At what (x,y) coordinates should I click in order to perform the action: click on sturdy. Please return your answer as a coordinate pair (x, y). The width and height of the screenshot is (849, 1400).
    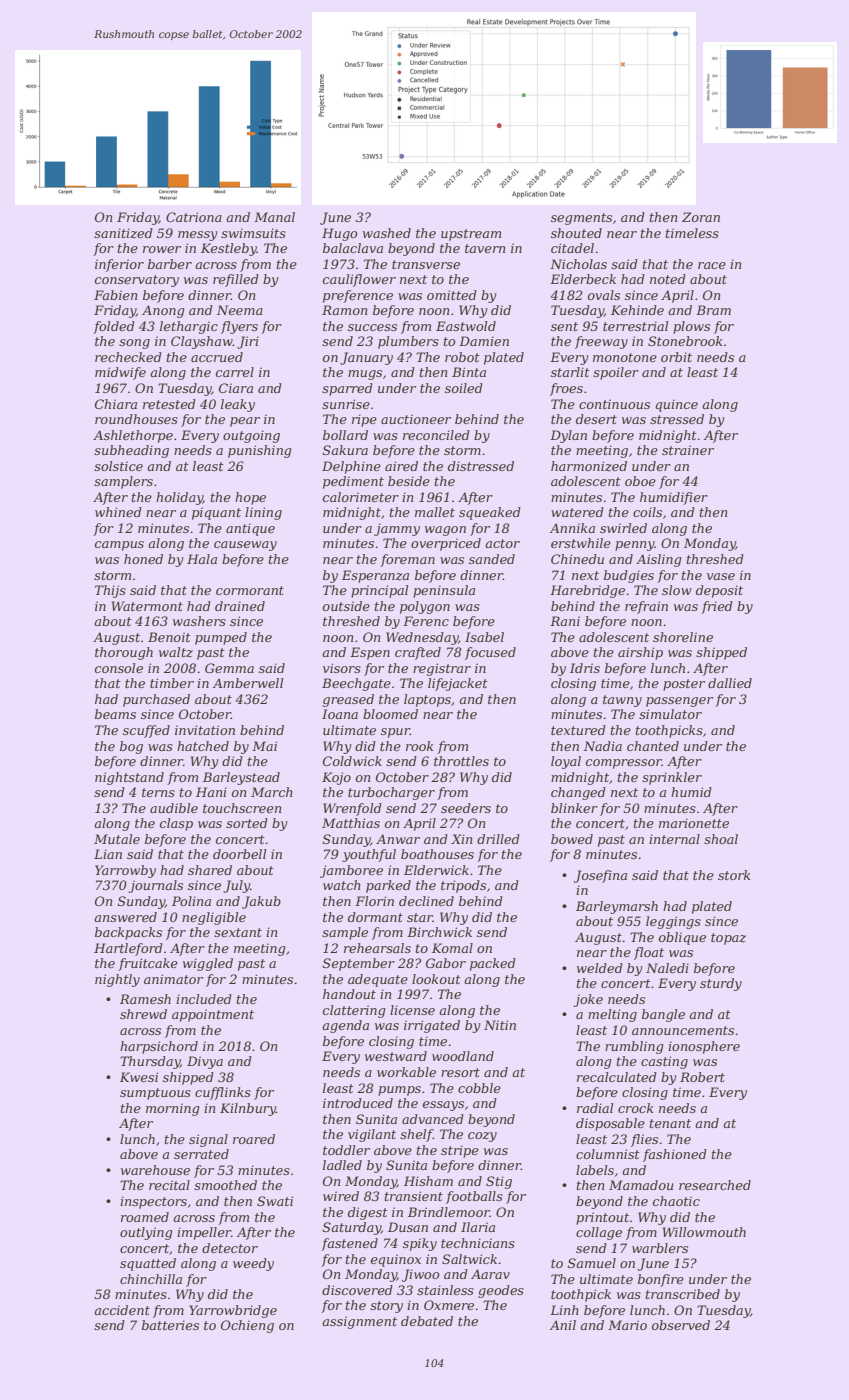
    Looking at the image, I should click on (721, 984).
